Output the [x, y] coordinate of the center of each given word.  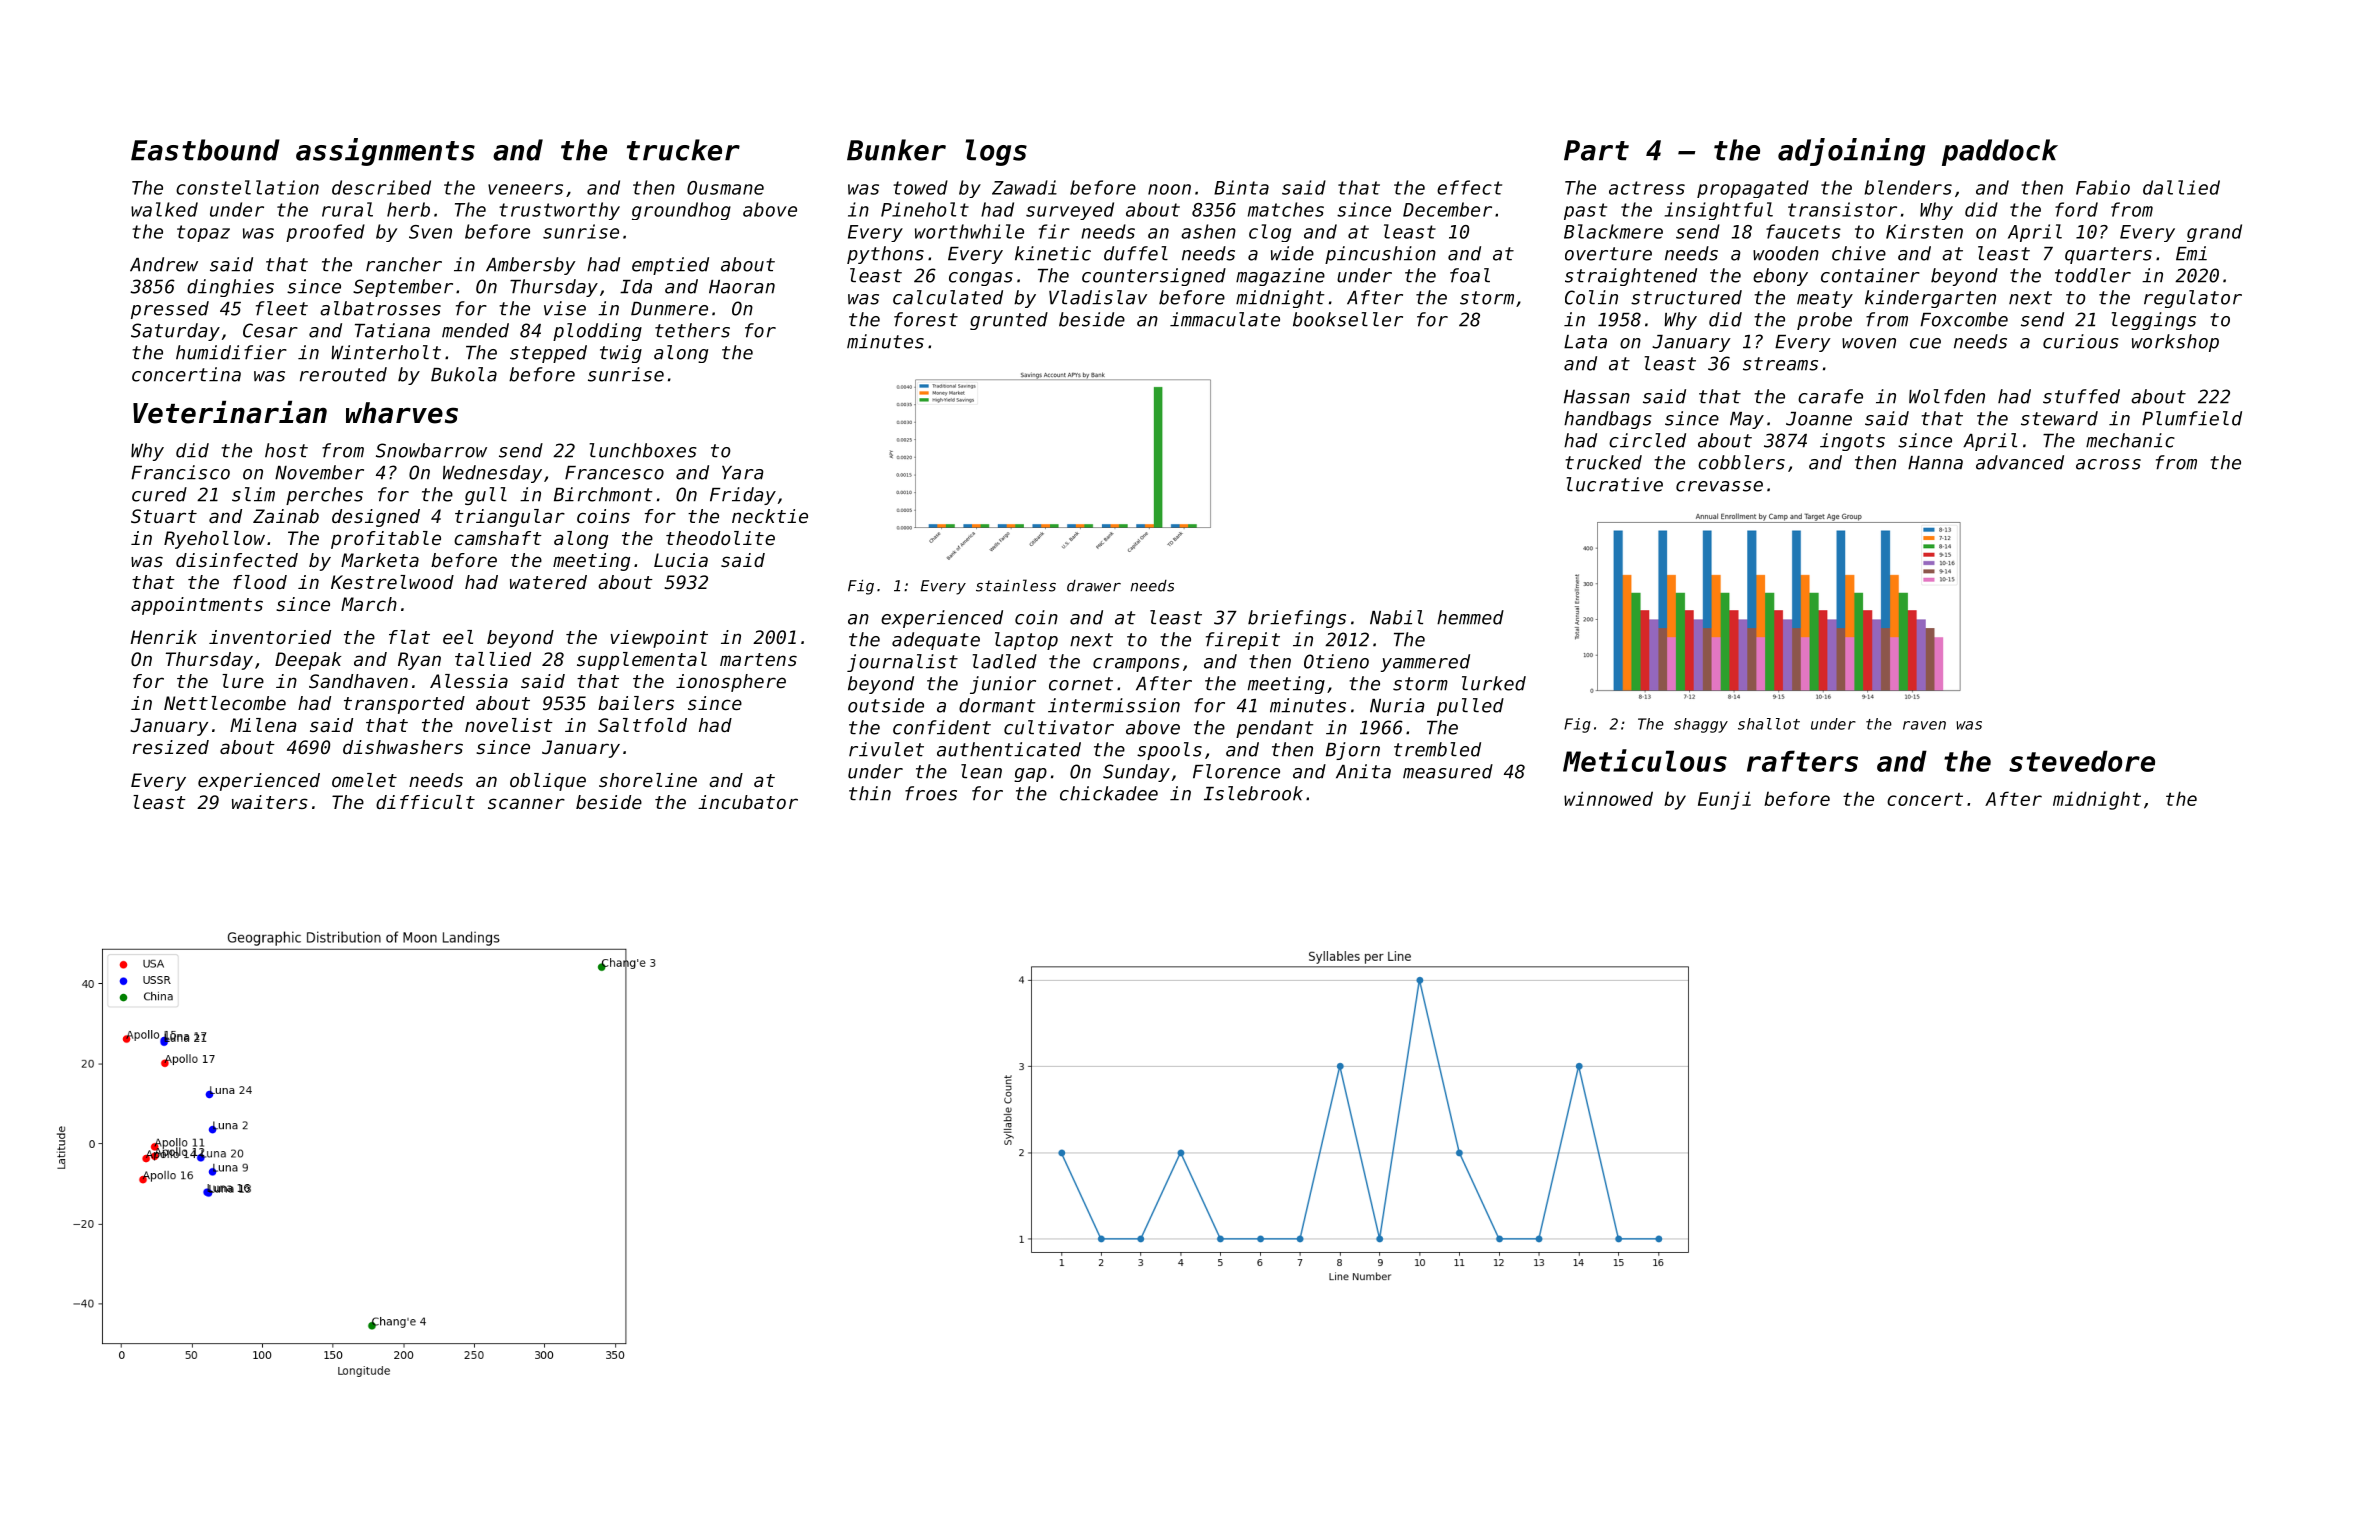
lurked [1494, 683]
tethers [692, 330]
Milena [263, 725]
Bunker [896, 150]
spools [1169, 751]
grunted [1009, 321]
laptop [1026, 641]
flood [260, 582]
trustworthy [559, 211]
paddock [2000, 152]
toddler [2093, 275]
